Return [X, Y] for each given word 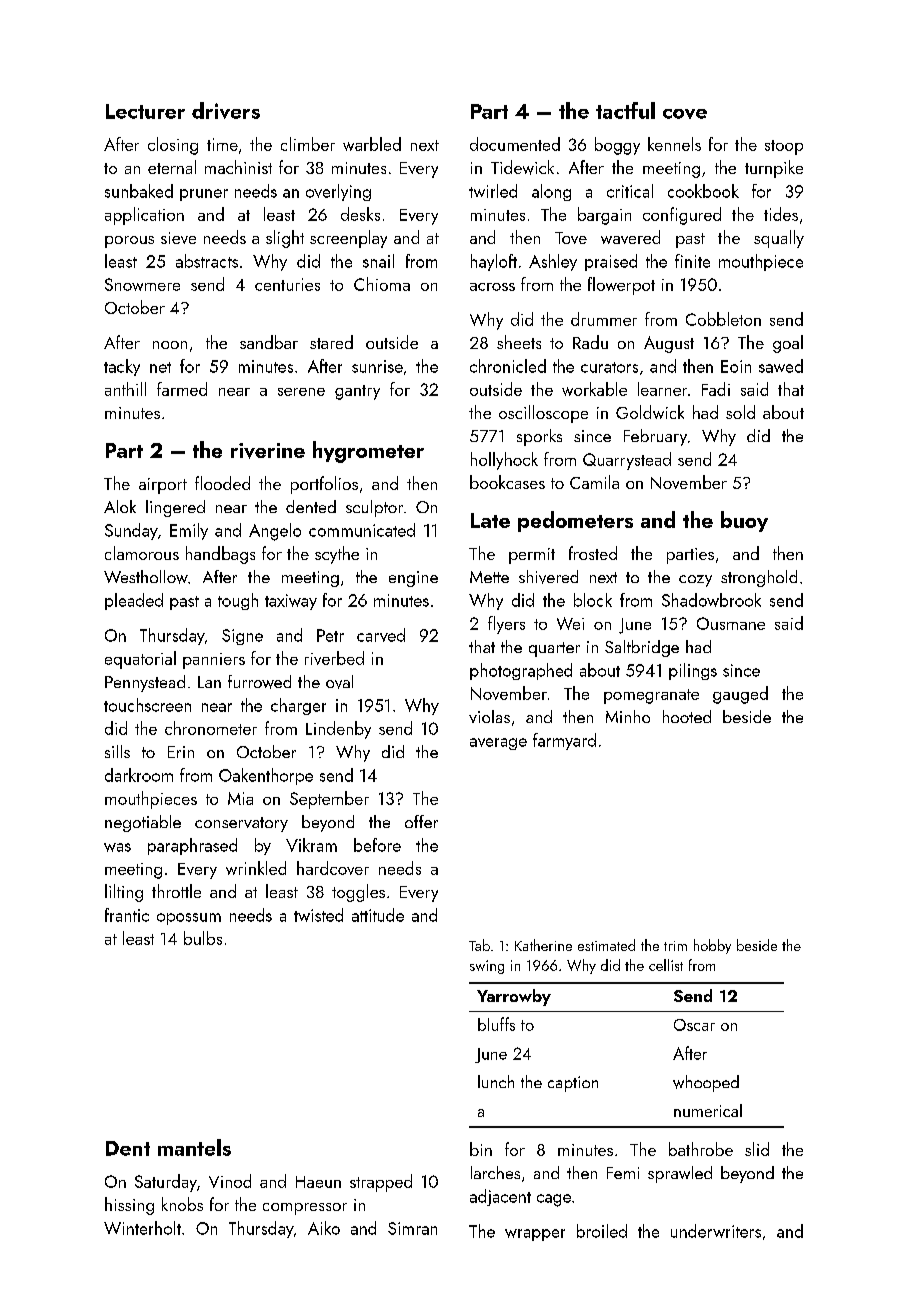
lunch [496, 1081]
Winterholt [142, 1228]
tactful [625, 110]
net [160, 367]
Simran [412, 1228]
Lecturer [145, 111]
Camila [594, 482]
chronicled [508, 366]
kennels [674, 144]
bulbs [203, 938]
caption [573, 1084]
